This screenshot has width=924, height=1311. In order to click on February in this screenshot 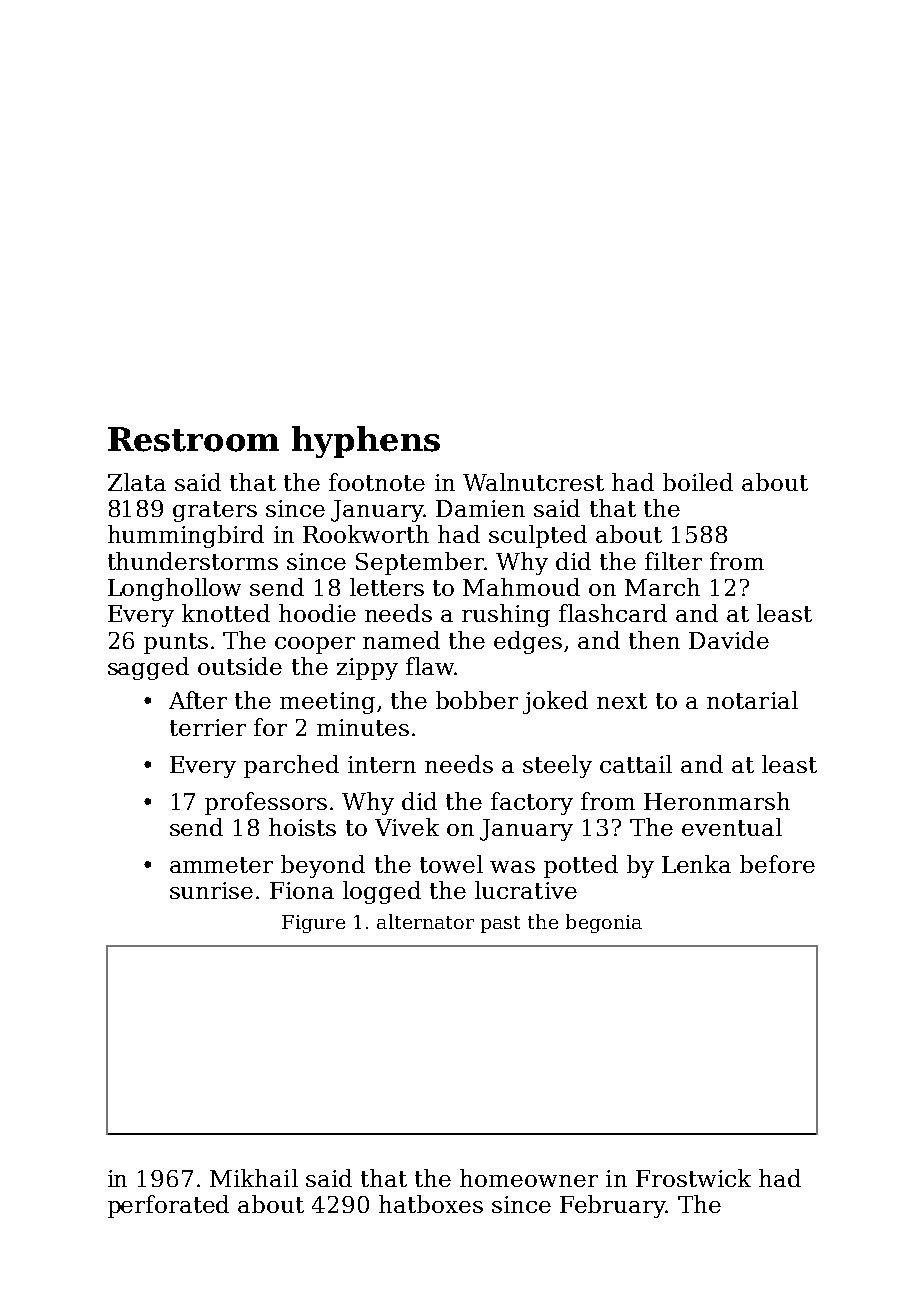, I will do `click(613, 1206)`.
